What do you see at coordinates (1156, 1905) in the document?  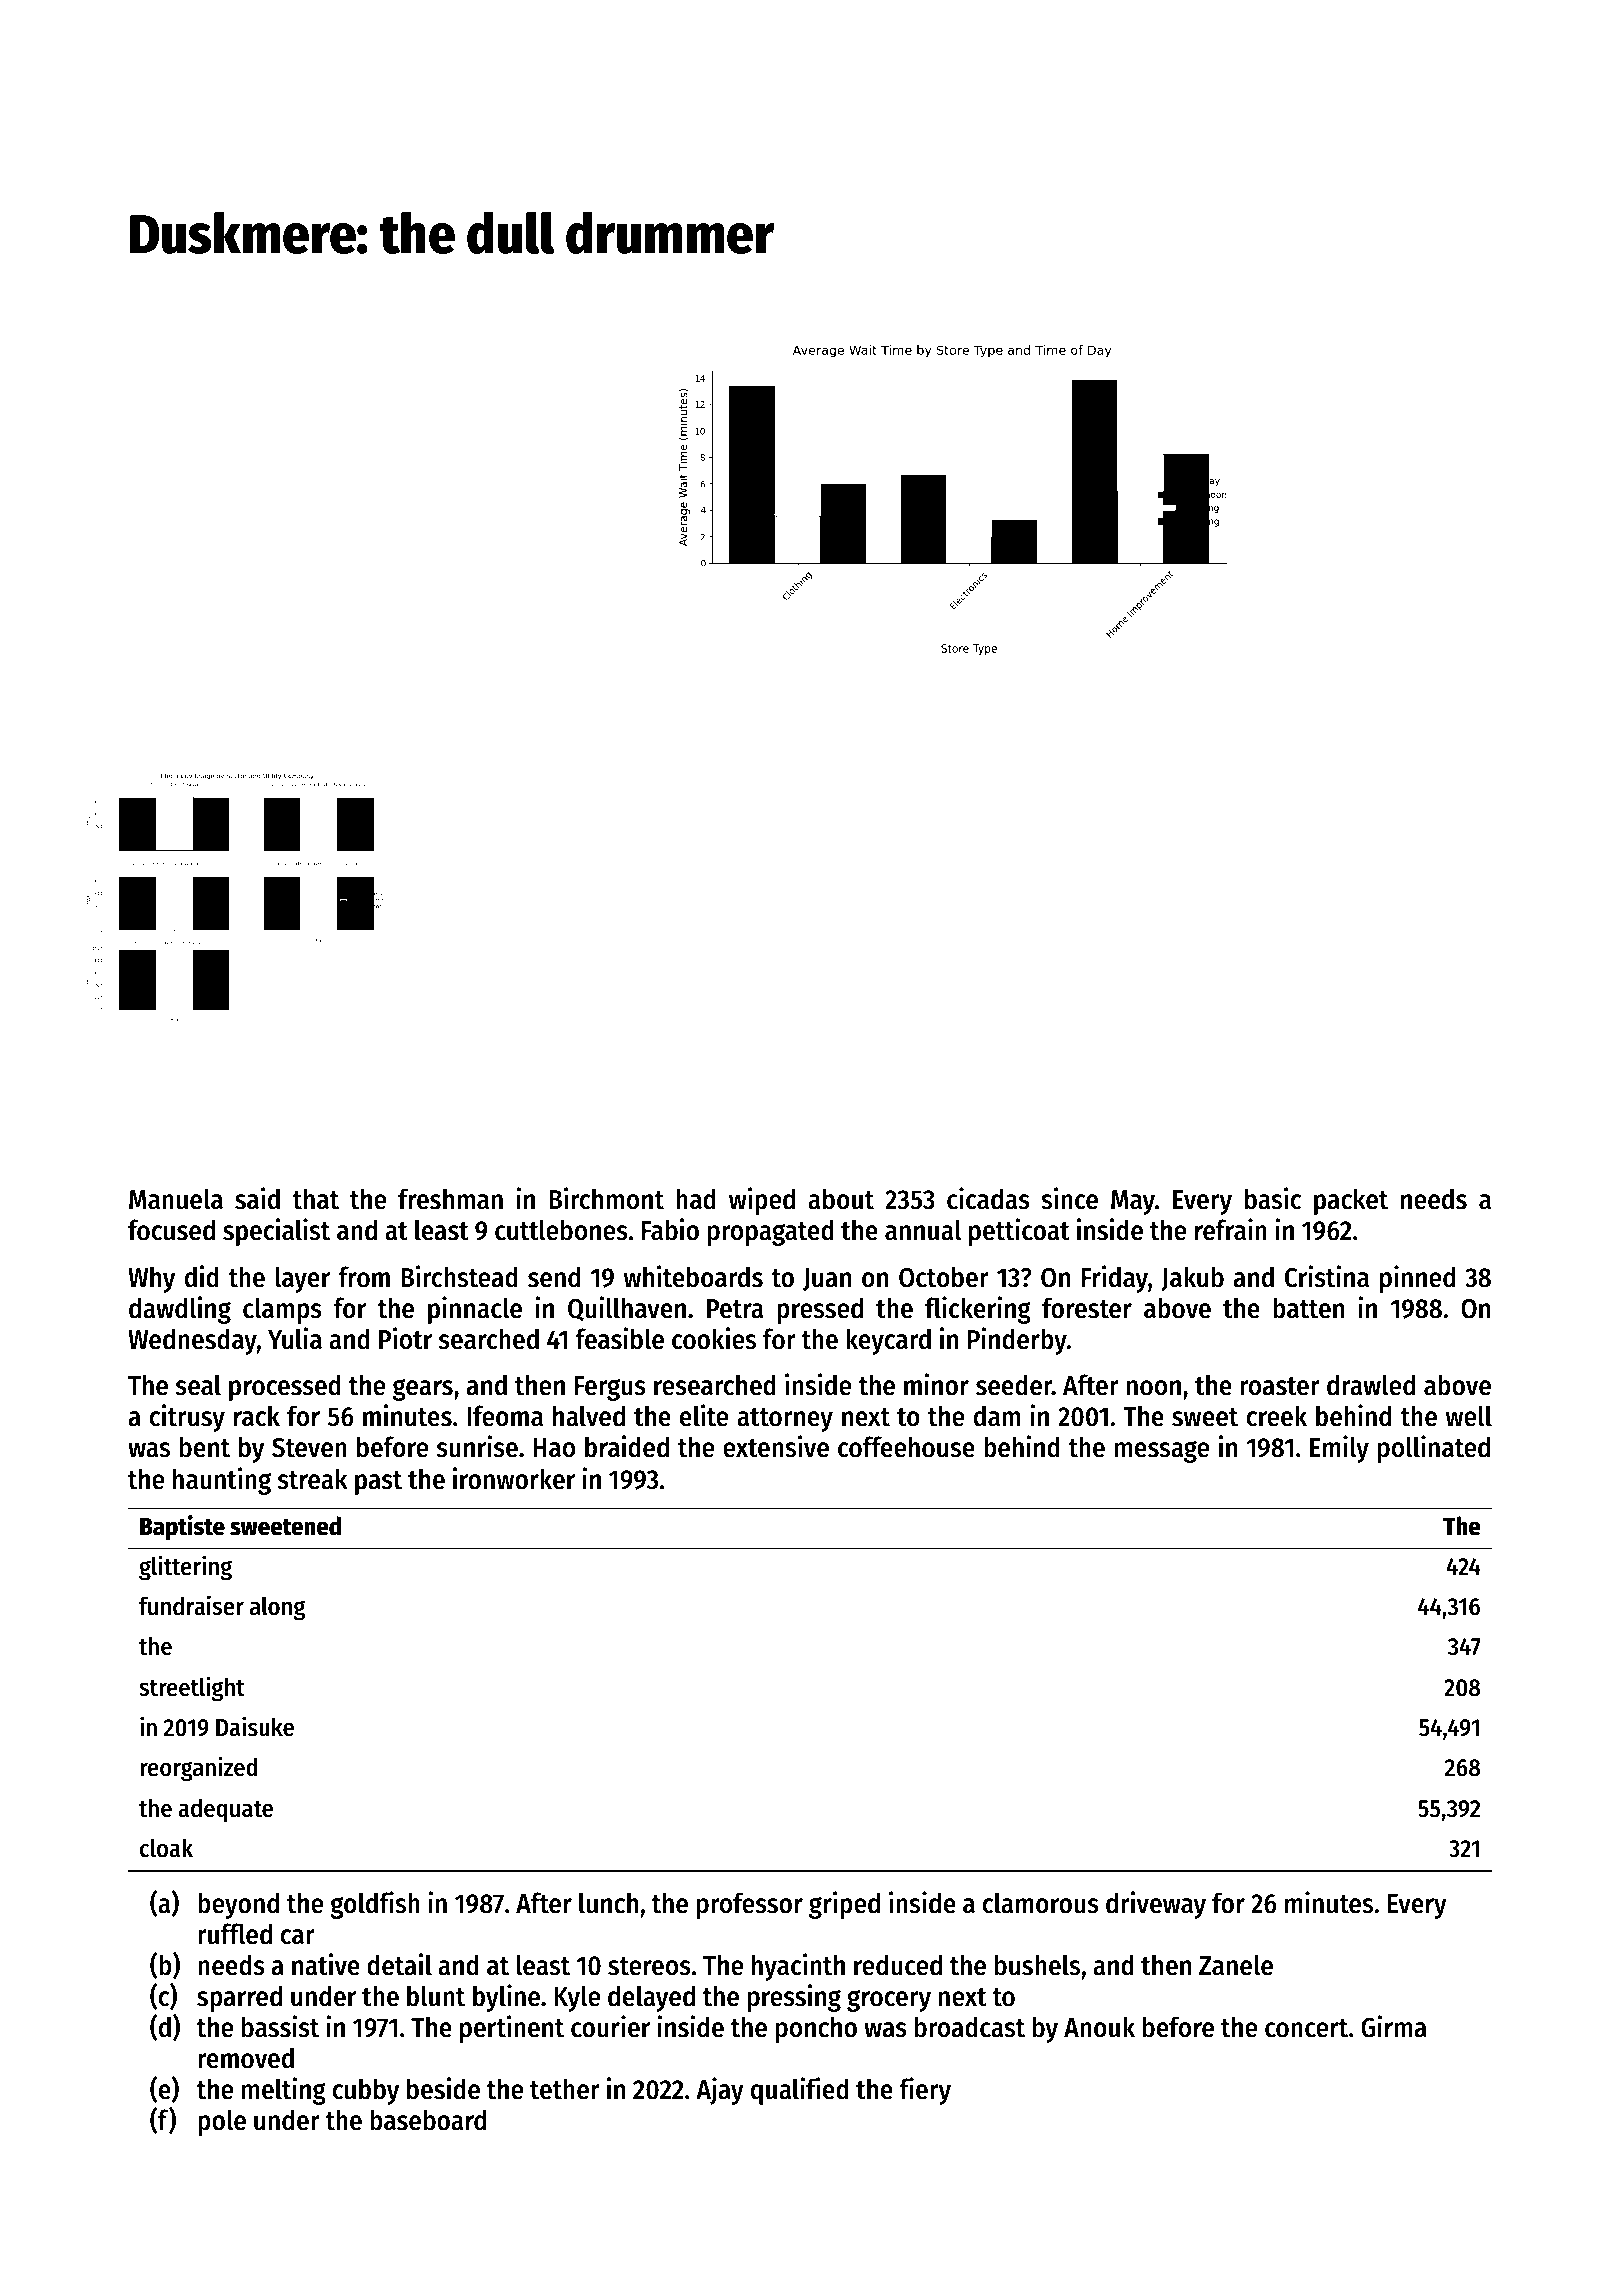 I see `driveway` at bounding box center [1156, 1905].
